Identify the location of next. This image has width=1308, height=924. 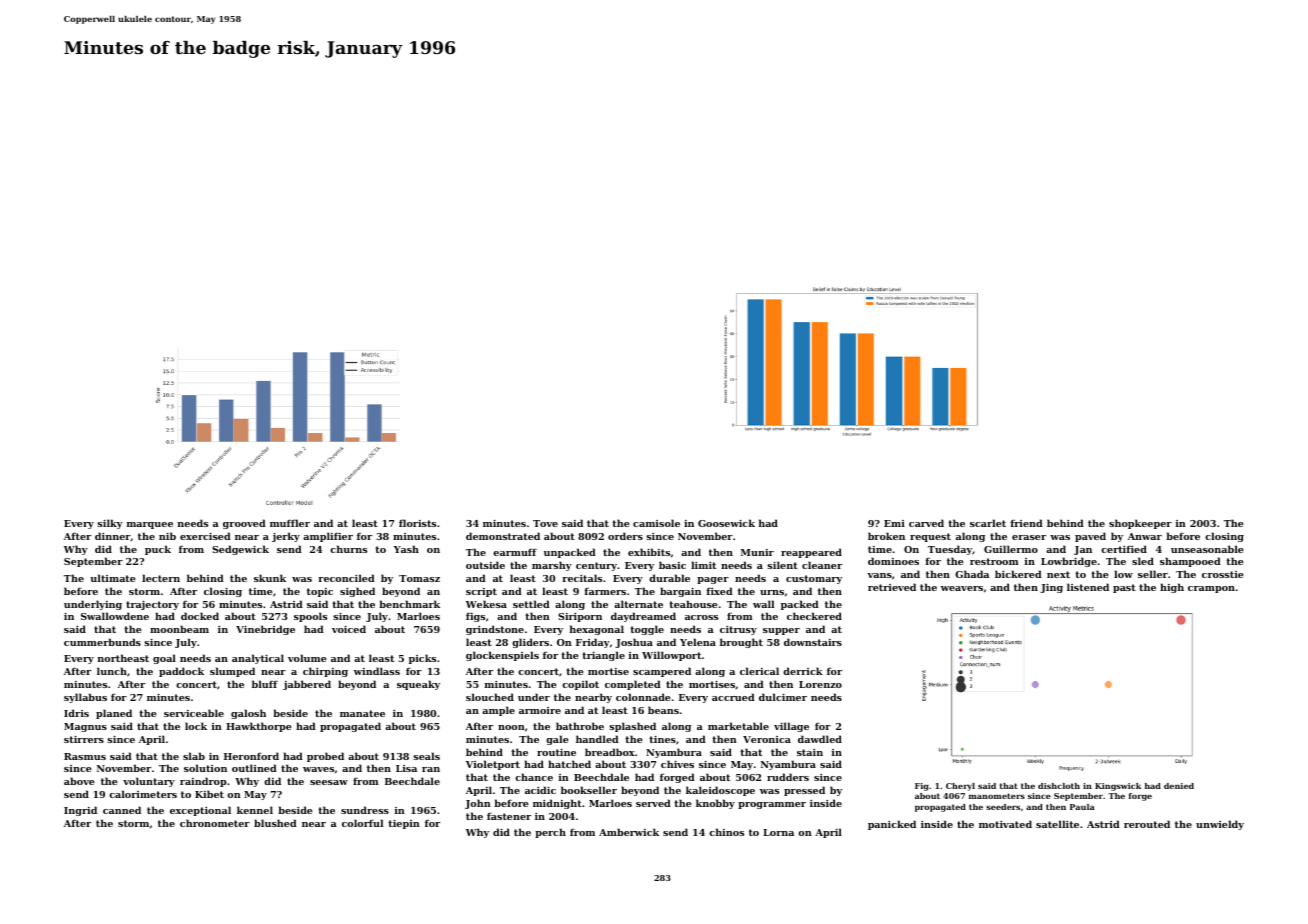
(1058, 574).
